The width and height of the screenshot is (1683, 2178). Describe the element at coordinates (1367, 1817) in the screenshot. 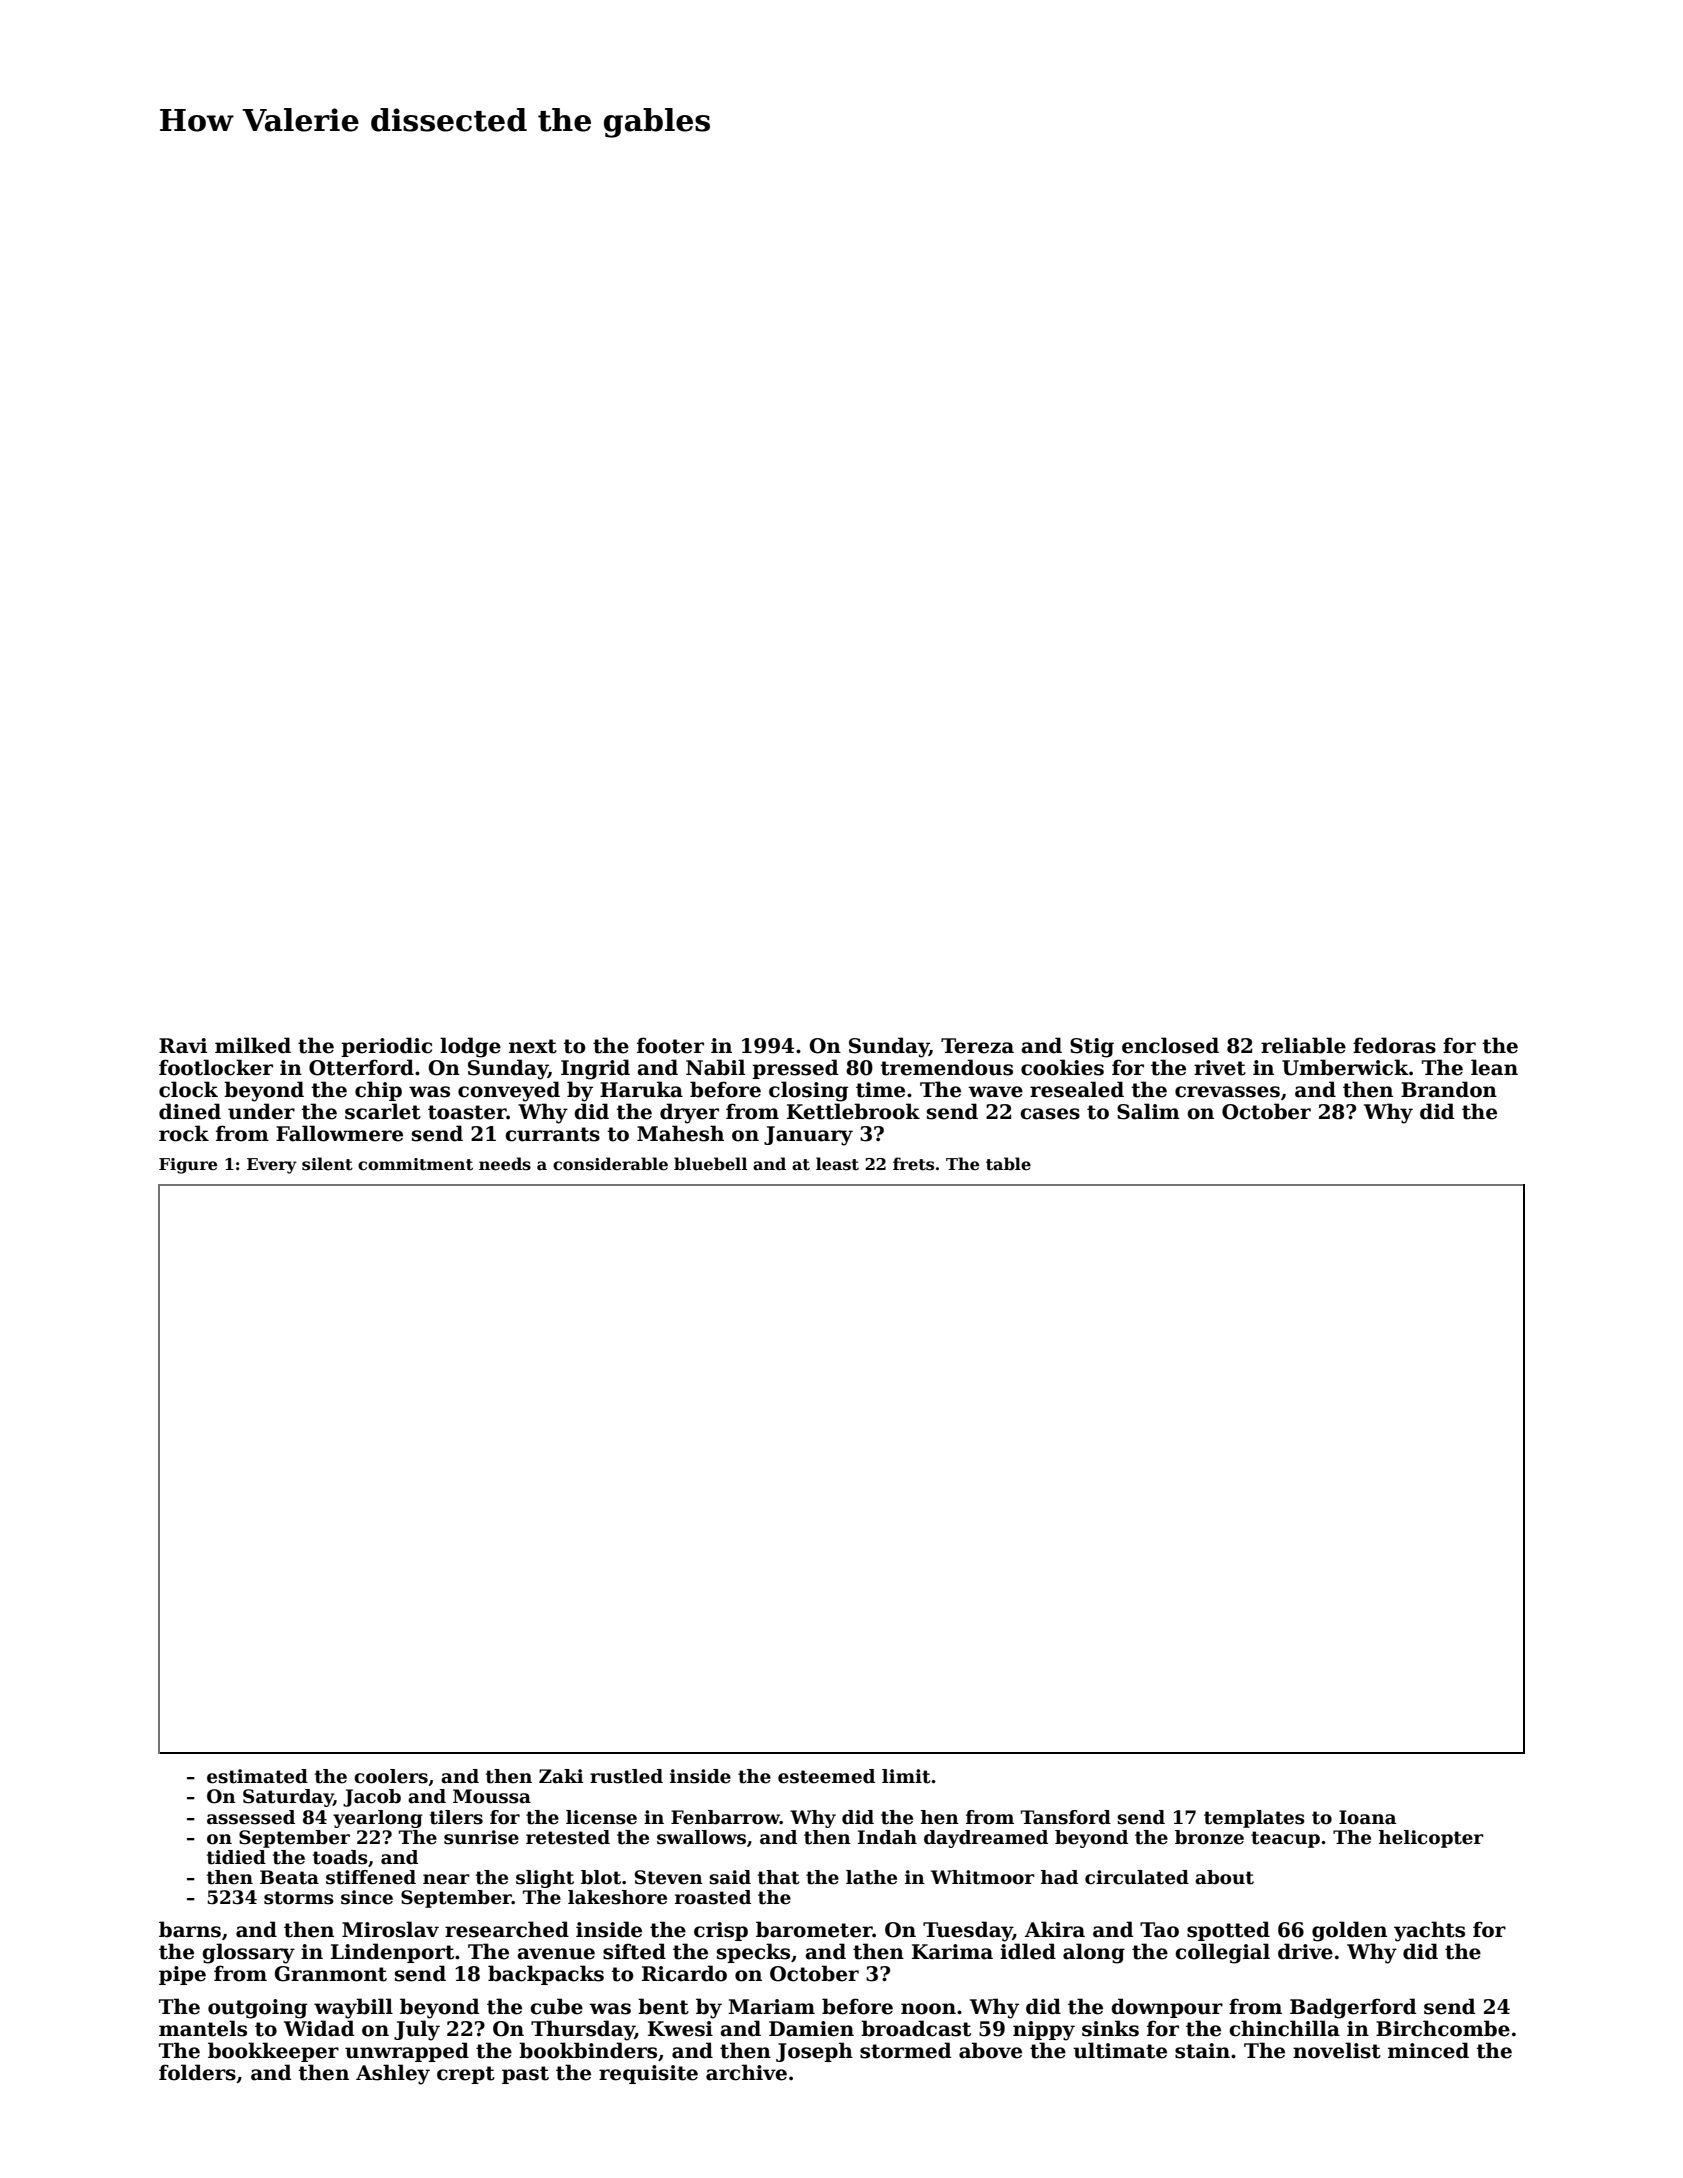

I see `Ioana` at that location.
